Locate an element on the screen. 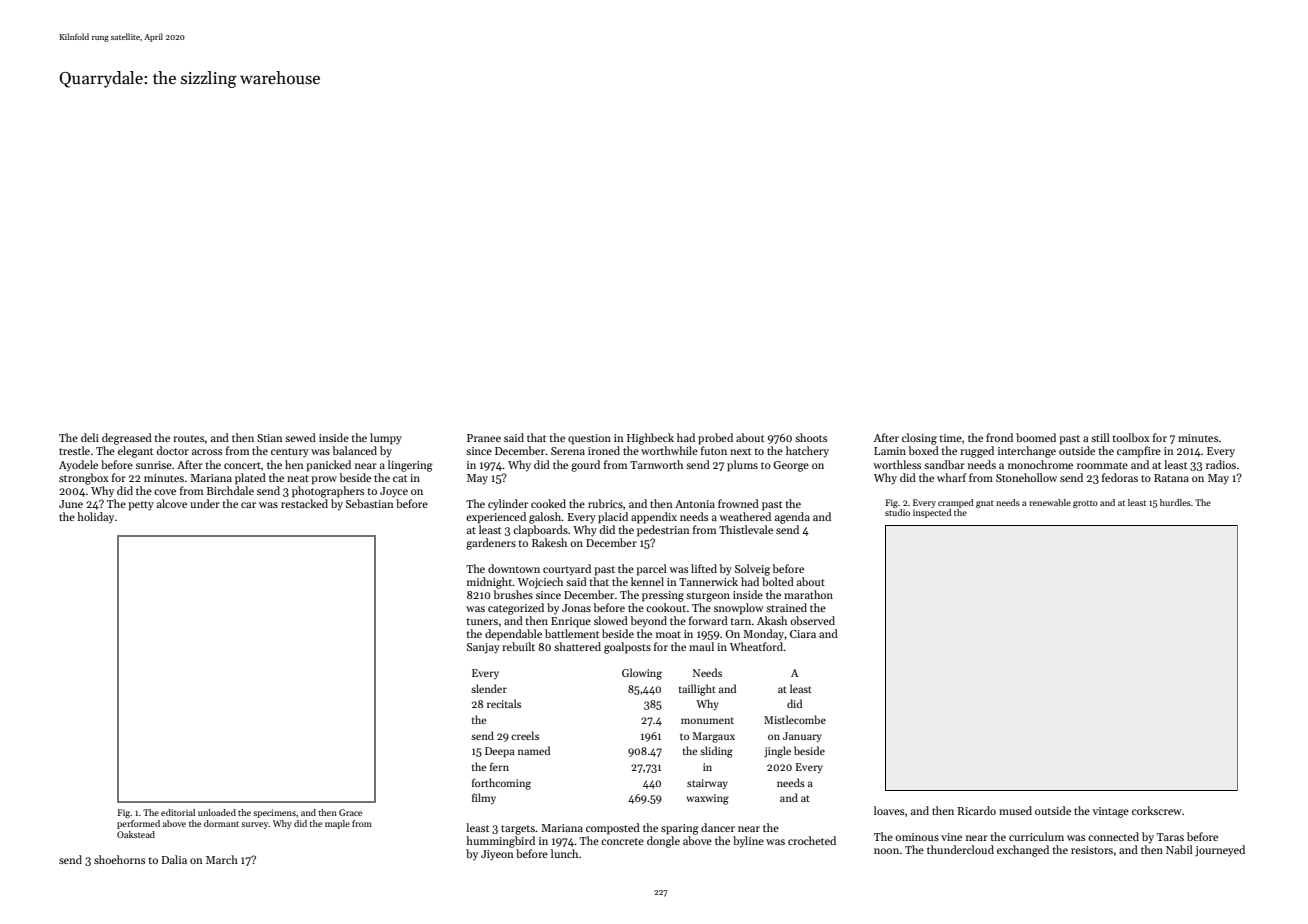 This screenshot has height=924, width=1308. sewed is located at coordinates (300, 437).
